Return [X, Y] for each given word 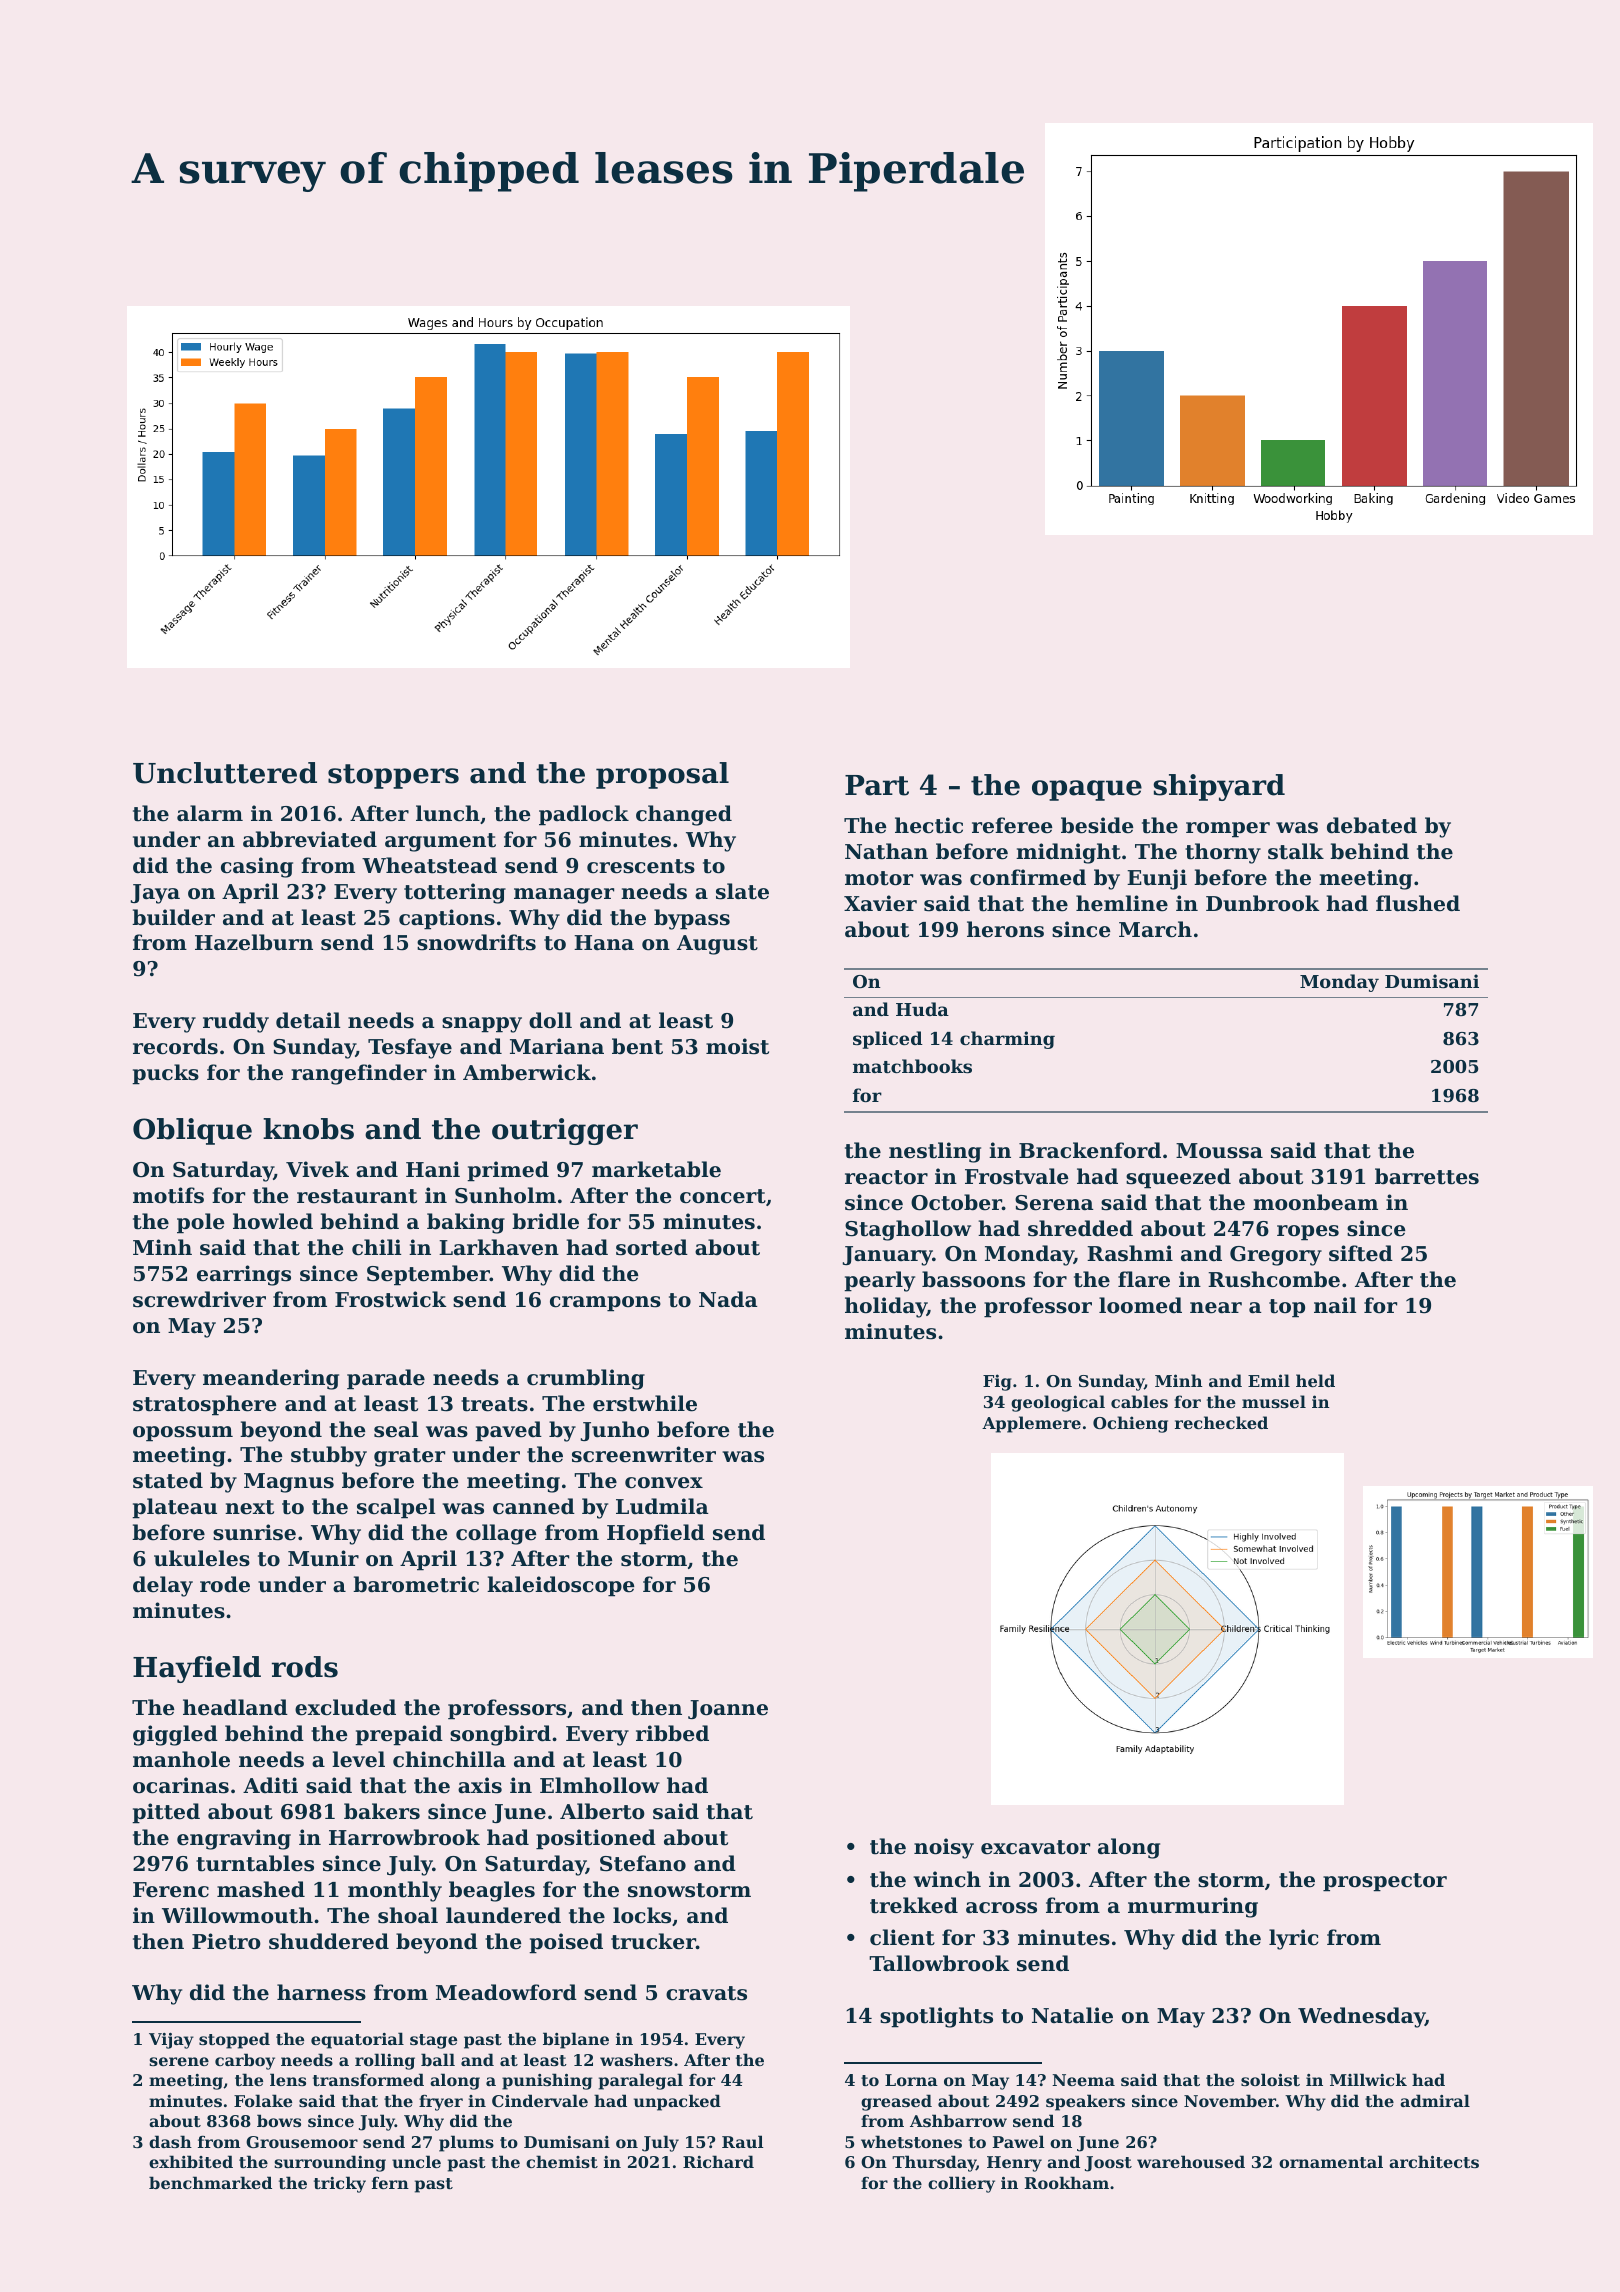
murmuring [1193, 1907]
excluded [345, 1707]
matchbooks [912, 1066]
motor [879, 878]
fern [390, 2183]
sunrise [254, 1532]
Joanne [728, 1709]
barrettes [1427, 1176]
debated [1372, 825]
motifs [168, 1195]
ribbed [672, 1733]
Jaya [155, 894]
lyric [1293, 1939]
